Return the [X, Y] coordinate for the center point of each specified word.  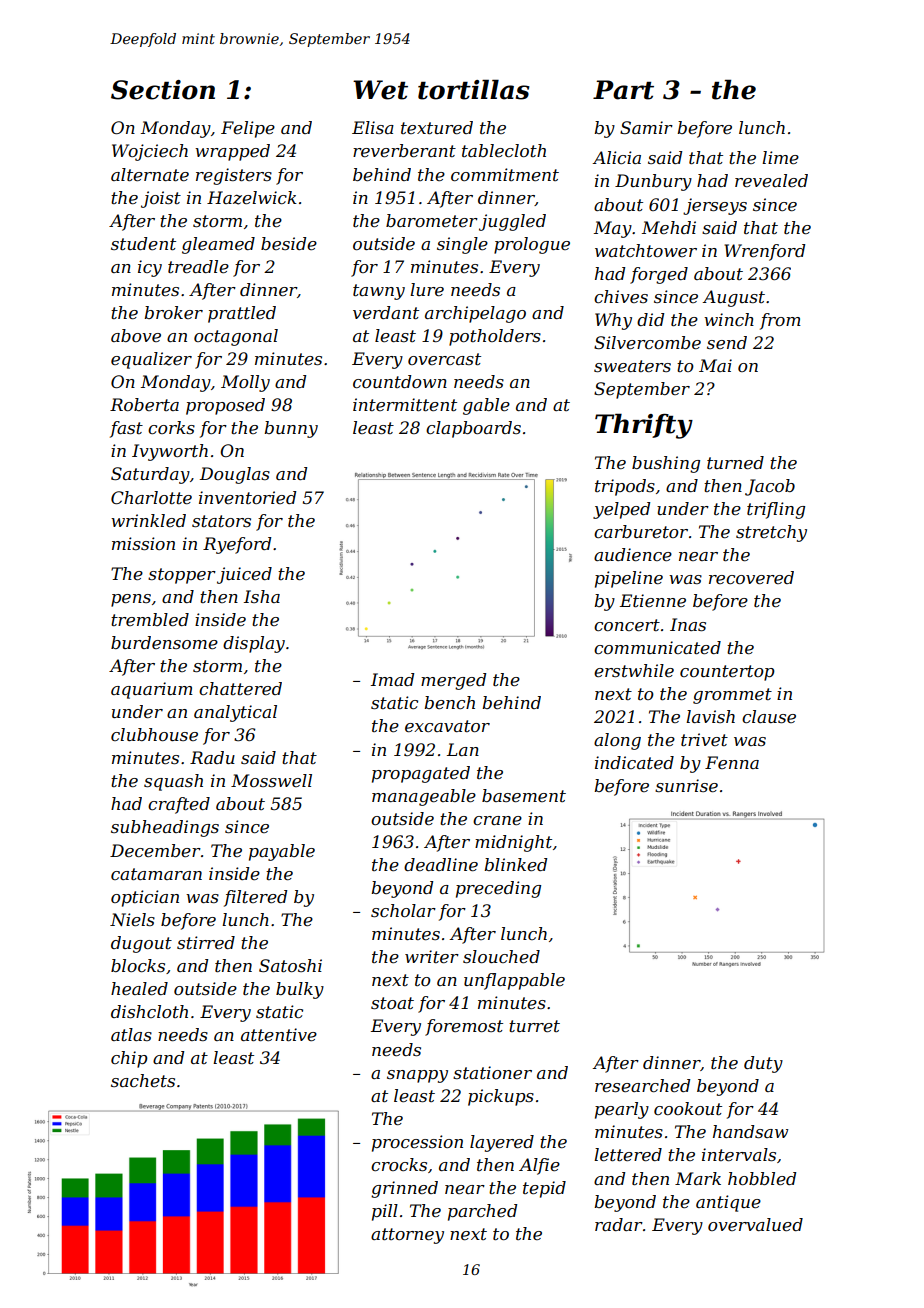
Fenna [732, 762]
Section [163, 90]
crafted [179, 805]
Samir [646, 127]
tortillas [474, 89]
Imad [392, 679]
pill [385, 1212]
